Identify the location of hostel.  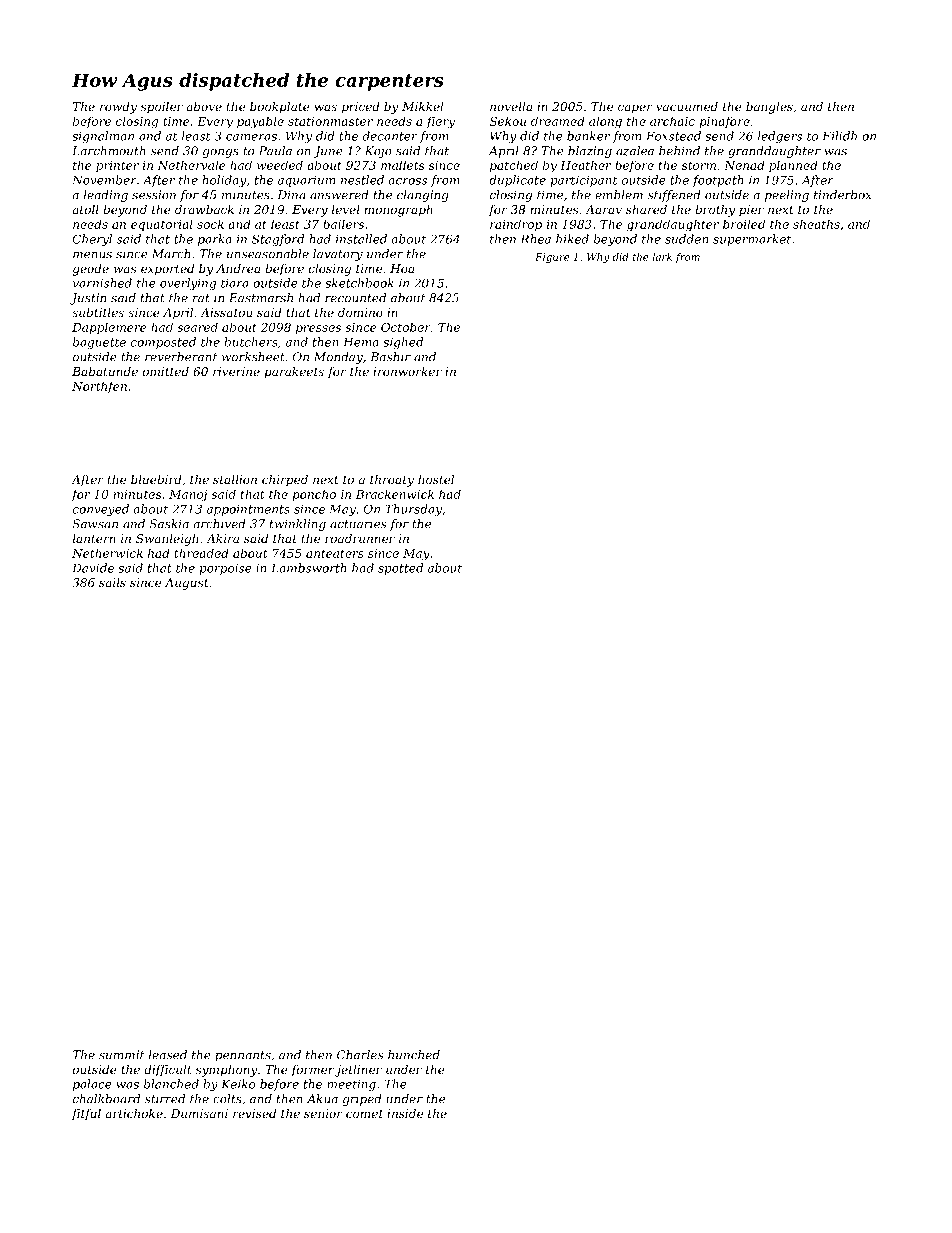
(436, 479).
